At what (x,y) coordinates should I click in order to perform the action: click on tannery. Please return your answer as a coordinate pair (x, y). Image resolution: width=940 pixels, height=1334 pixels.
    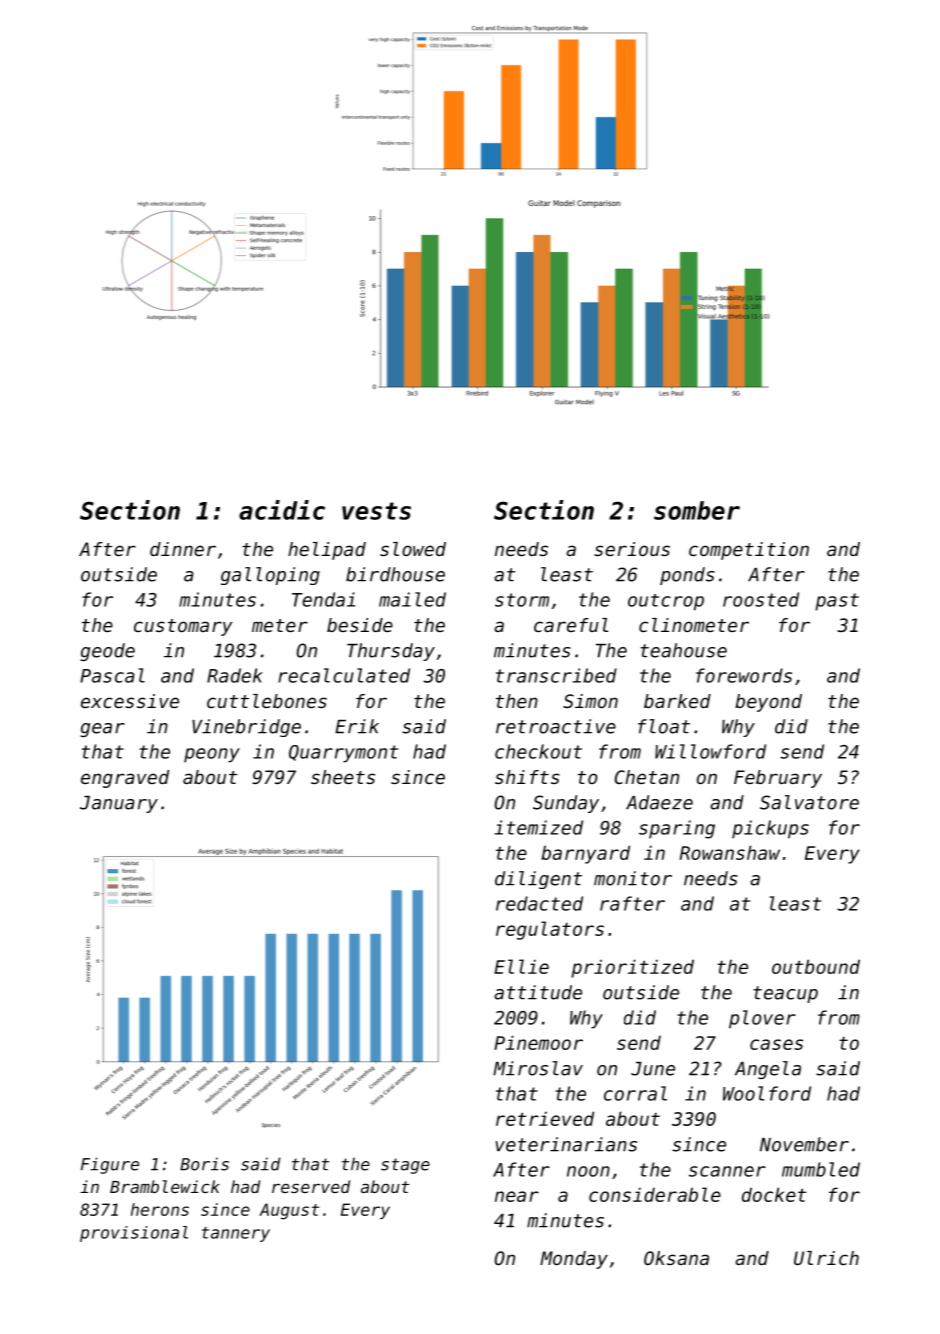
    Looking at the image, I should click on (236, 1234).
